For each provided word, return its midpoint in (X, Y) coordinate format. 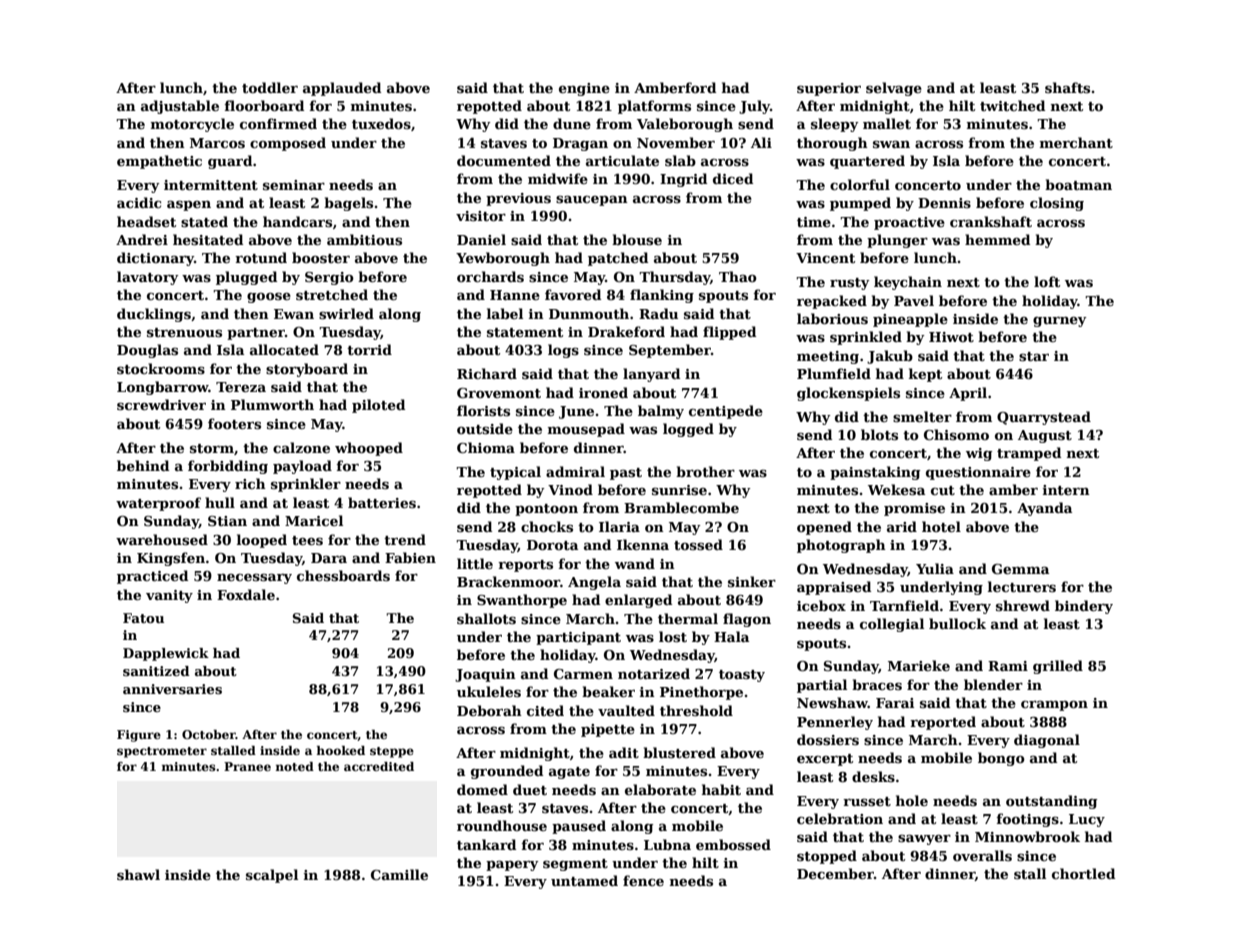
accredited (379, 766)
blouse (637, 239)
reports (525, 566)
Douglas (147, 351)
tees (307, 540)
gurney (1060, 322)
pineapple (910, 320)
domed (482, 789)
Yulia (935, 568)
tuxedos (381, 123)
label (505, 313)
